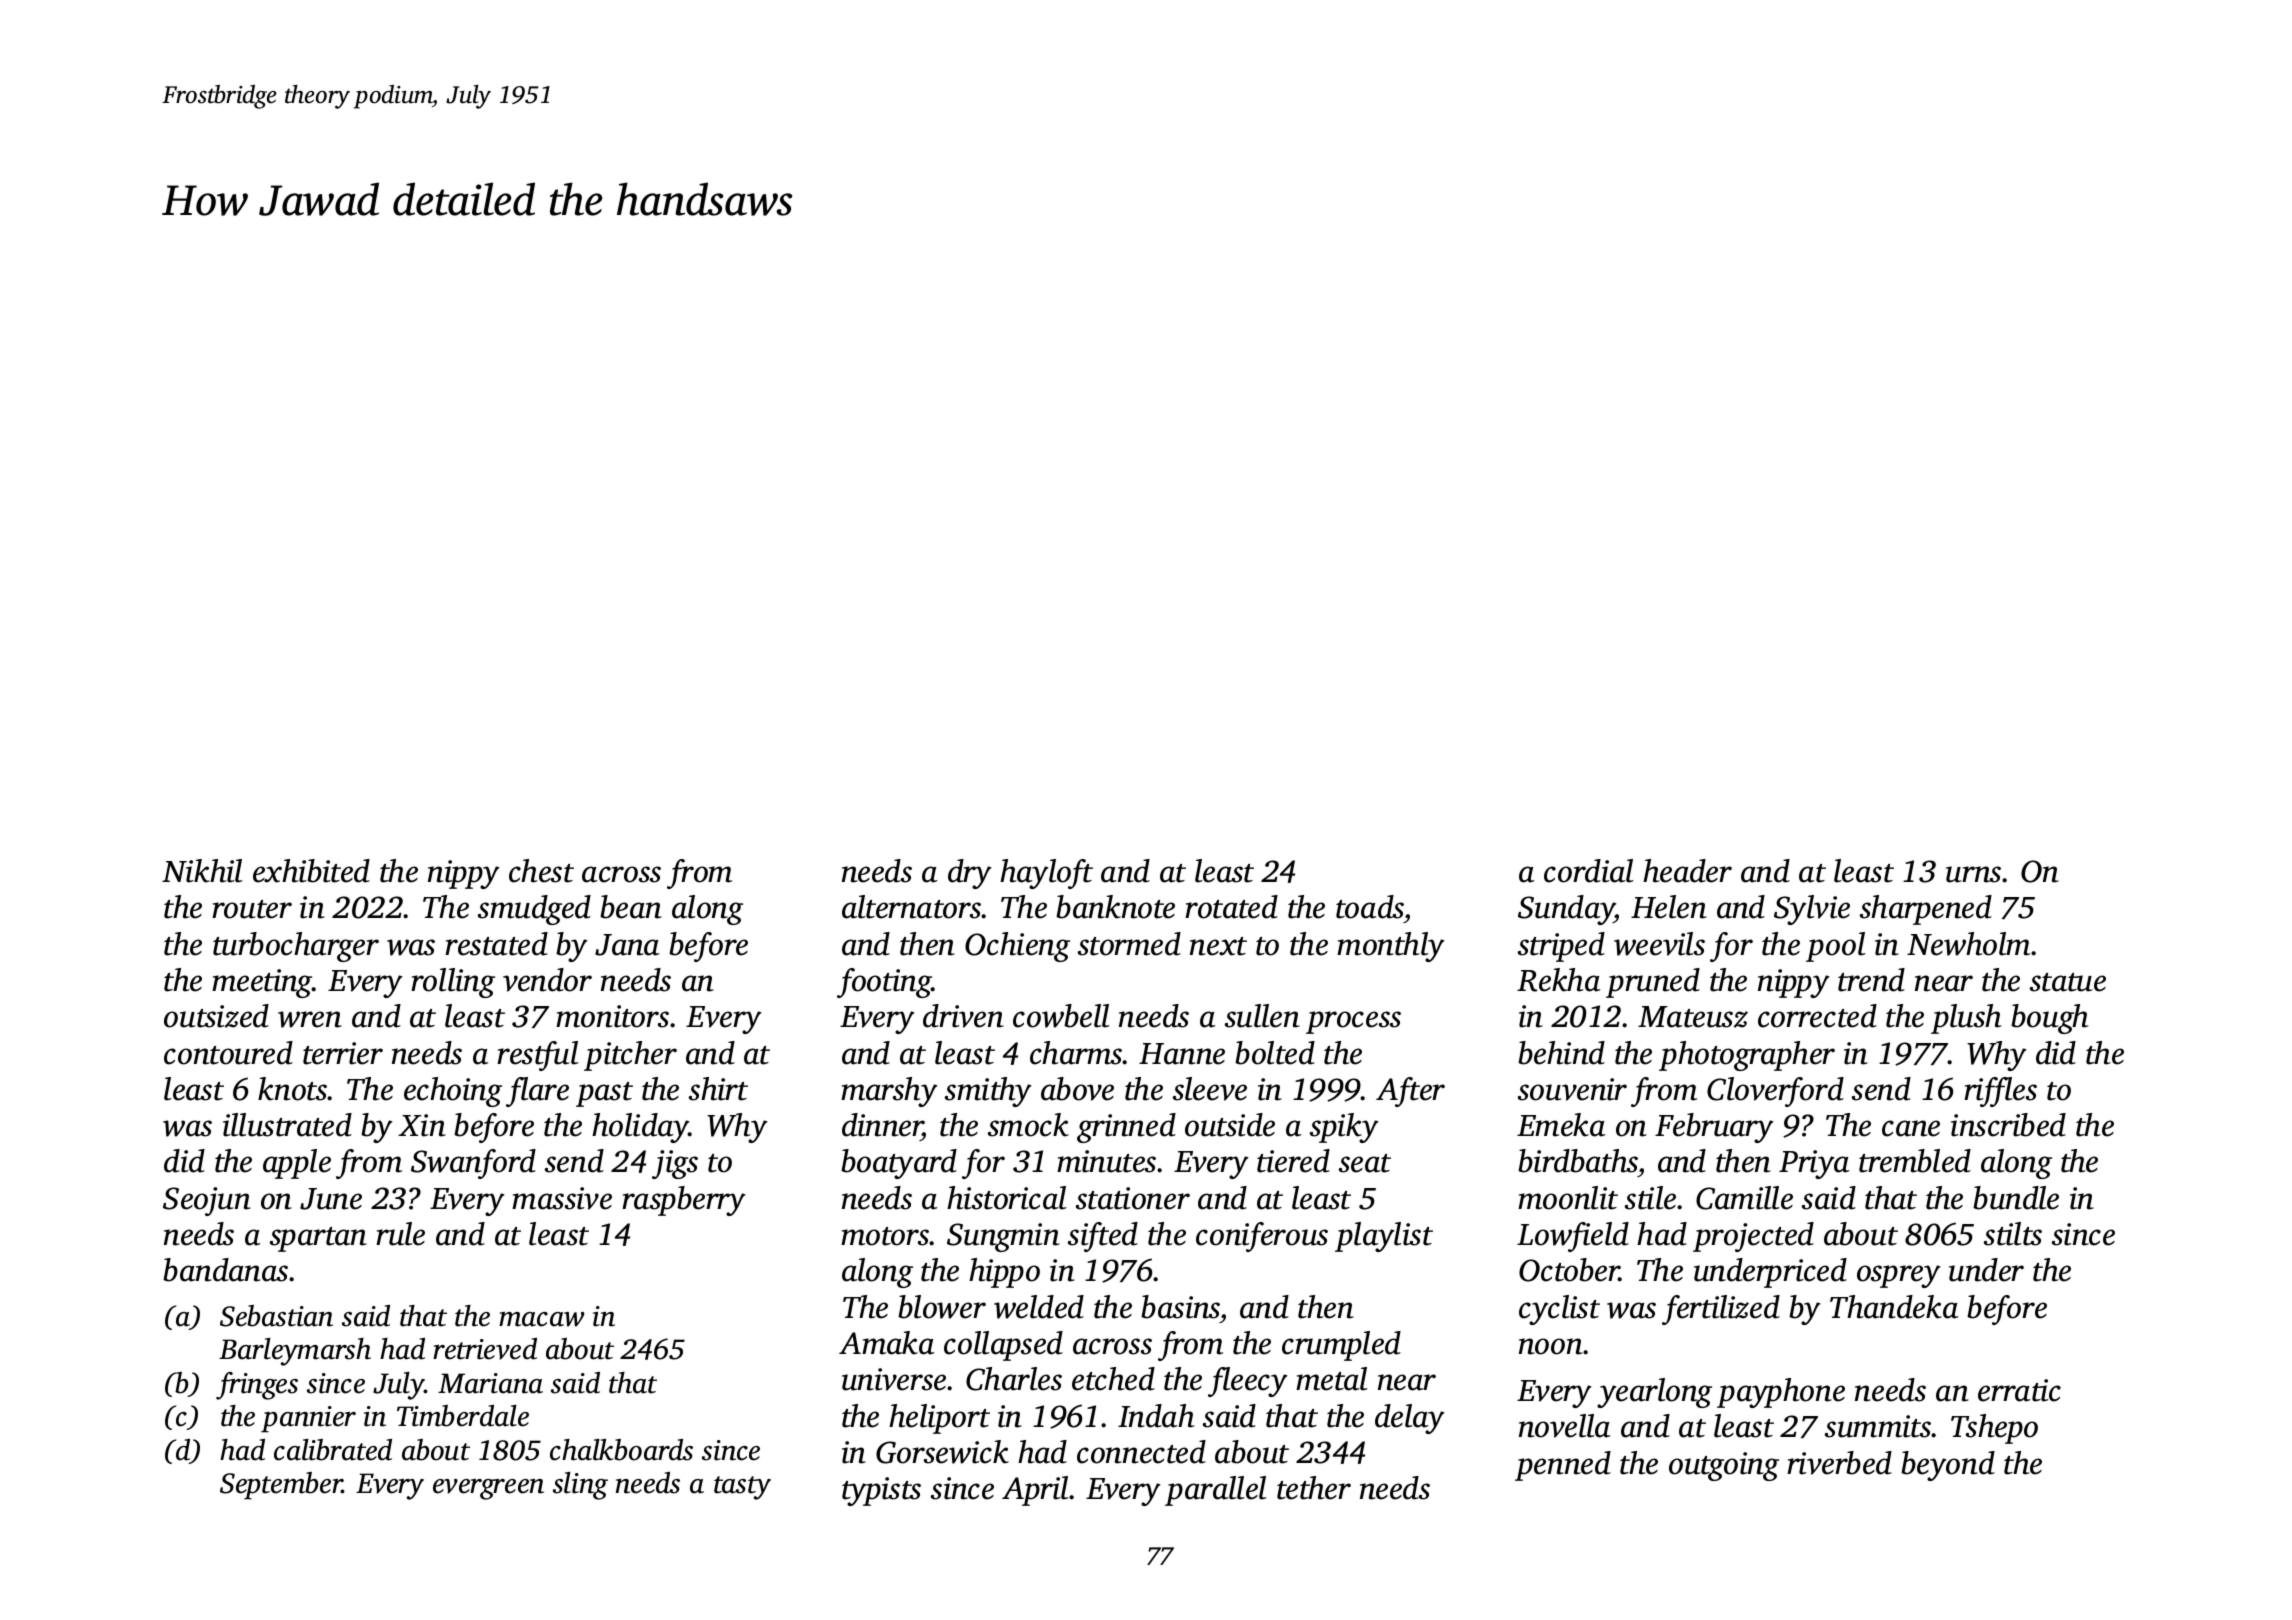 The width and height of the screenshot is (2292, 1620). I want to click on evergreen, so click(488, 1489).
